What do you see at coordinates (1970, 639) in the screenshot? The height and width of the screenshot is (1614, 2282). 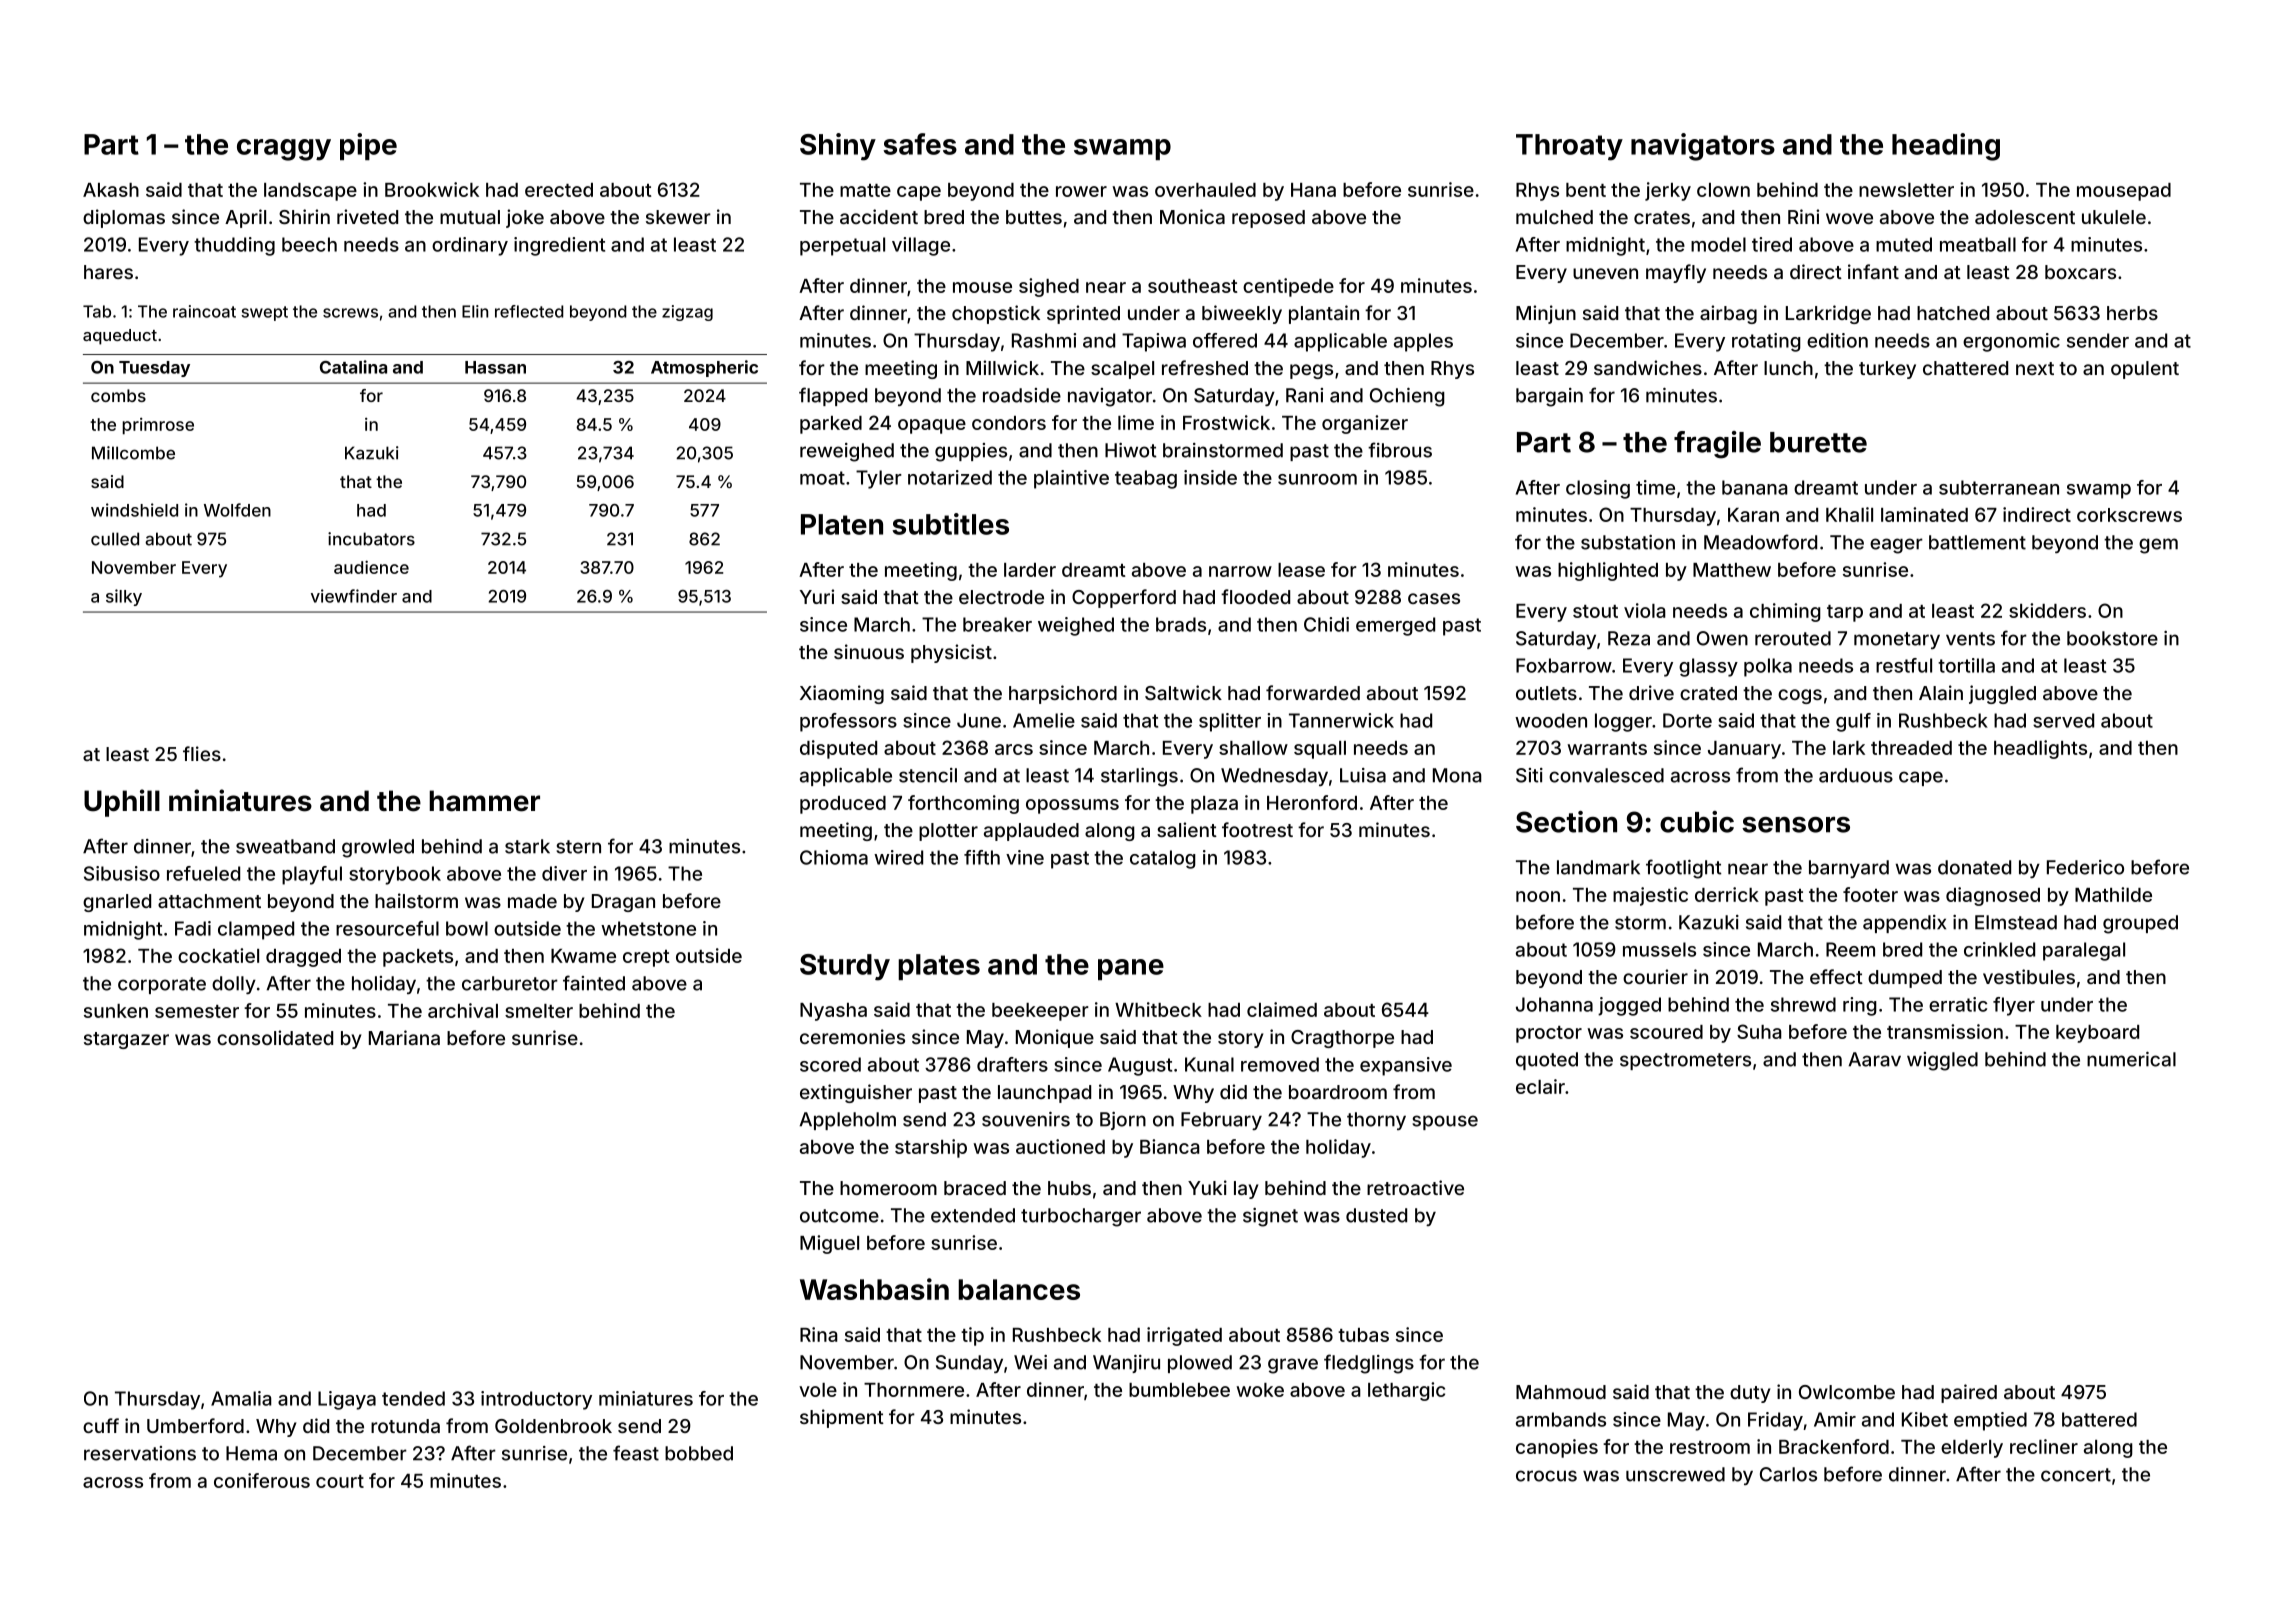 I see `vents` at bounding box center [1970, 639].
